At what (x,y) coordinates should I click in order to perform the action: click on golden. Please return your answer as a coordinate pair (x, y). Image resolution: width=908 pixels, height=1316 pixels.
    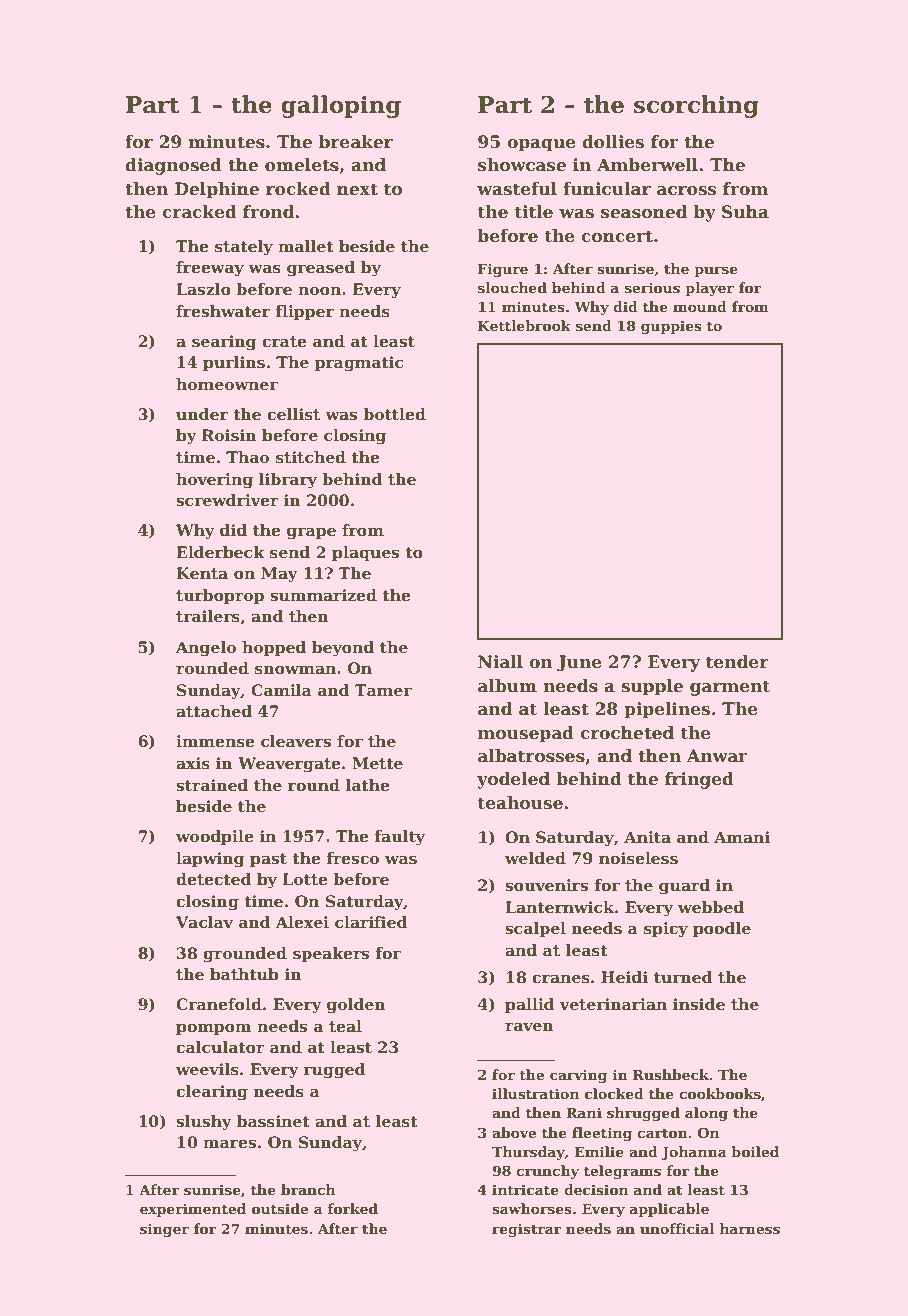
    Looking at the image, I should click on (356, 1006).
